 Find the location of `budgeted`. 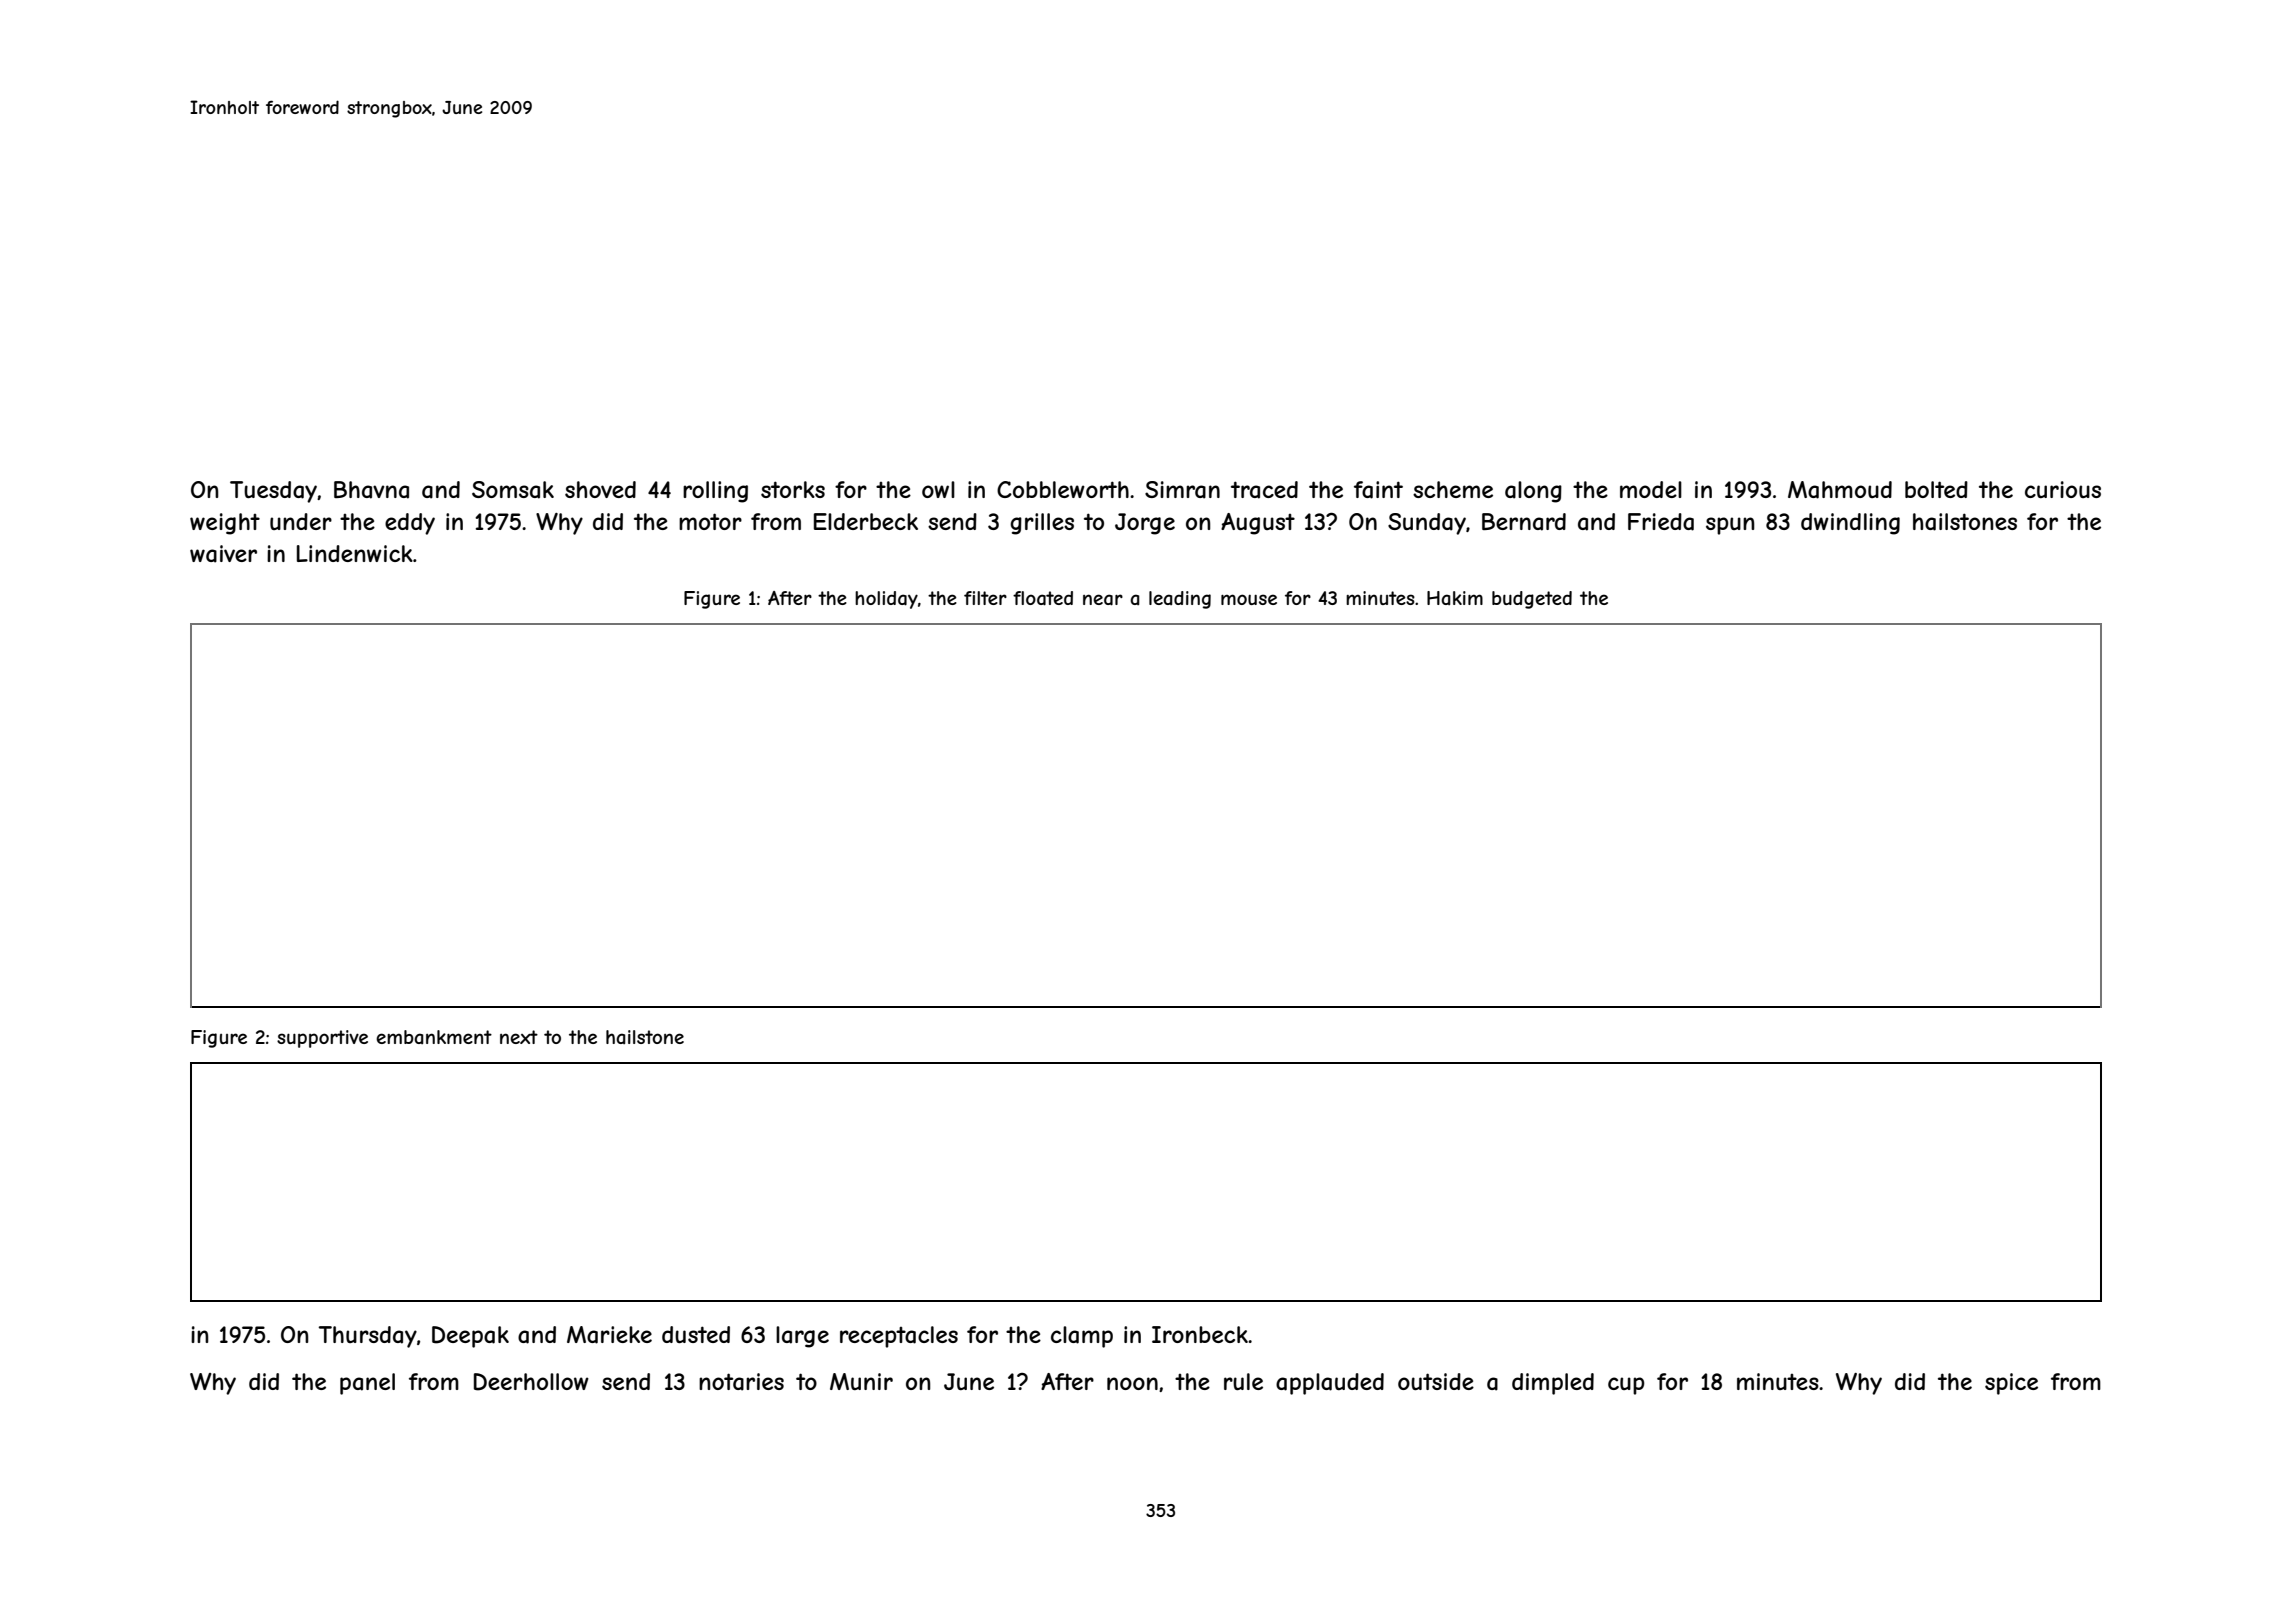

budgeted is located at coordinates (1532, 600).
